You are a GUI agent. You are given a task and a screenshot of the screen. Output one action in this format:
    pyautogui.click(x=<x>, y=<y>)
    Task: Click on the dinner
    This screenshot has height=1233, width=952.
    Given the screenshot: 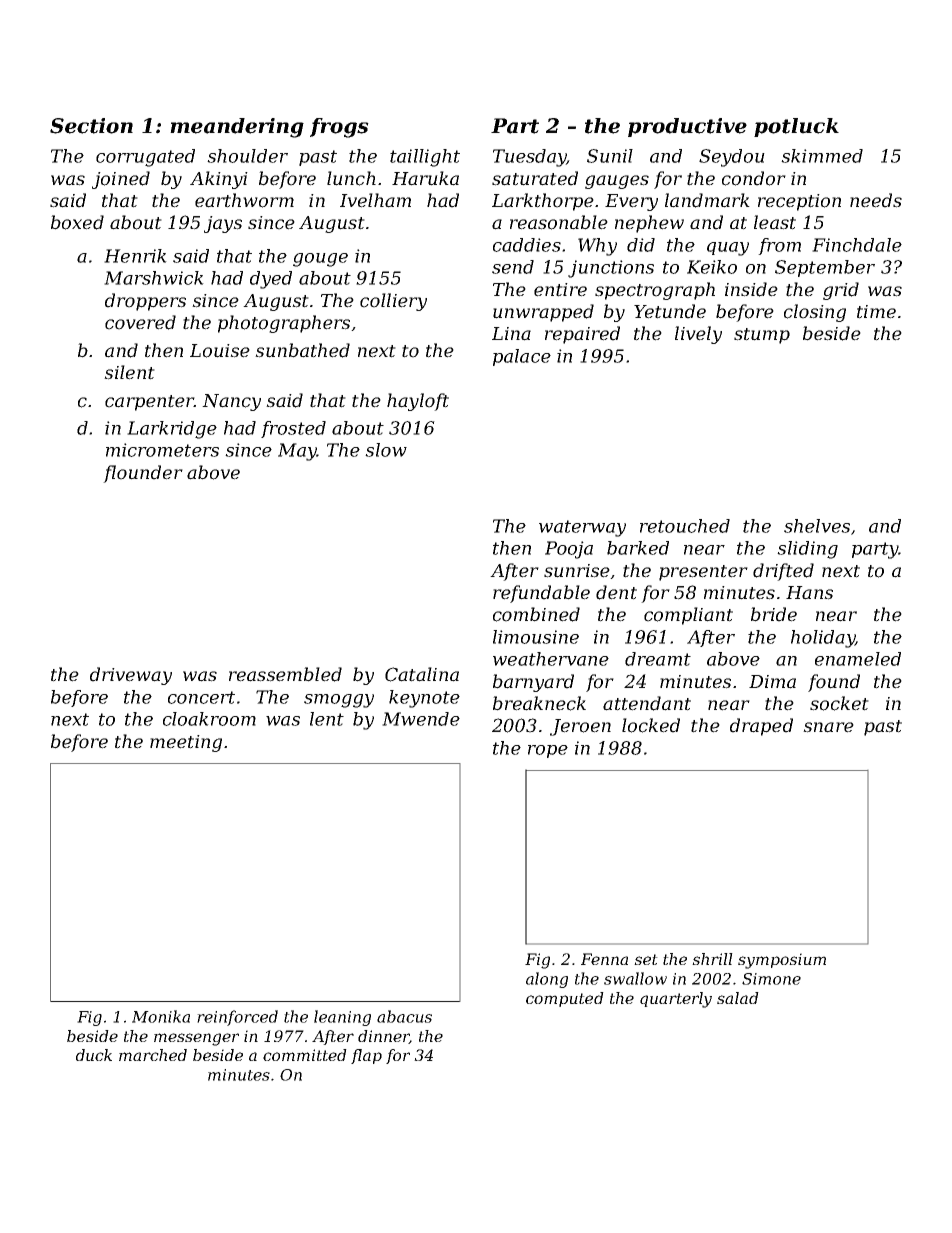 What is the action you would take?
    pyautogui.click(x=383, y=1037)
